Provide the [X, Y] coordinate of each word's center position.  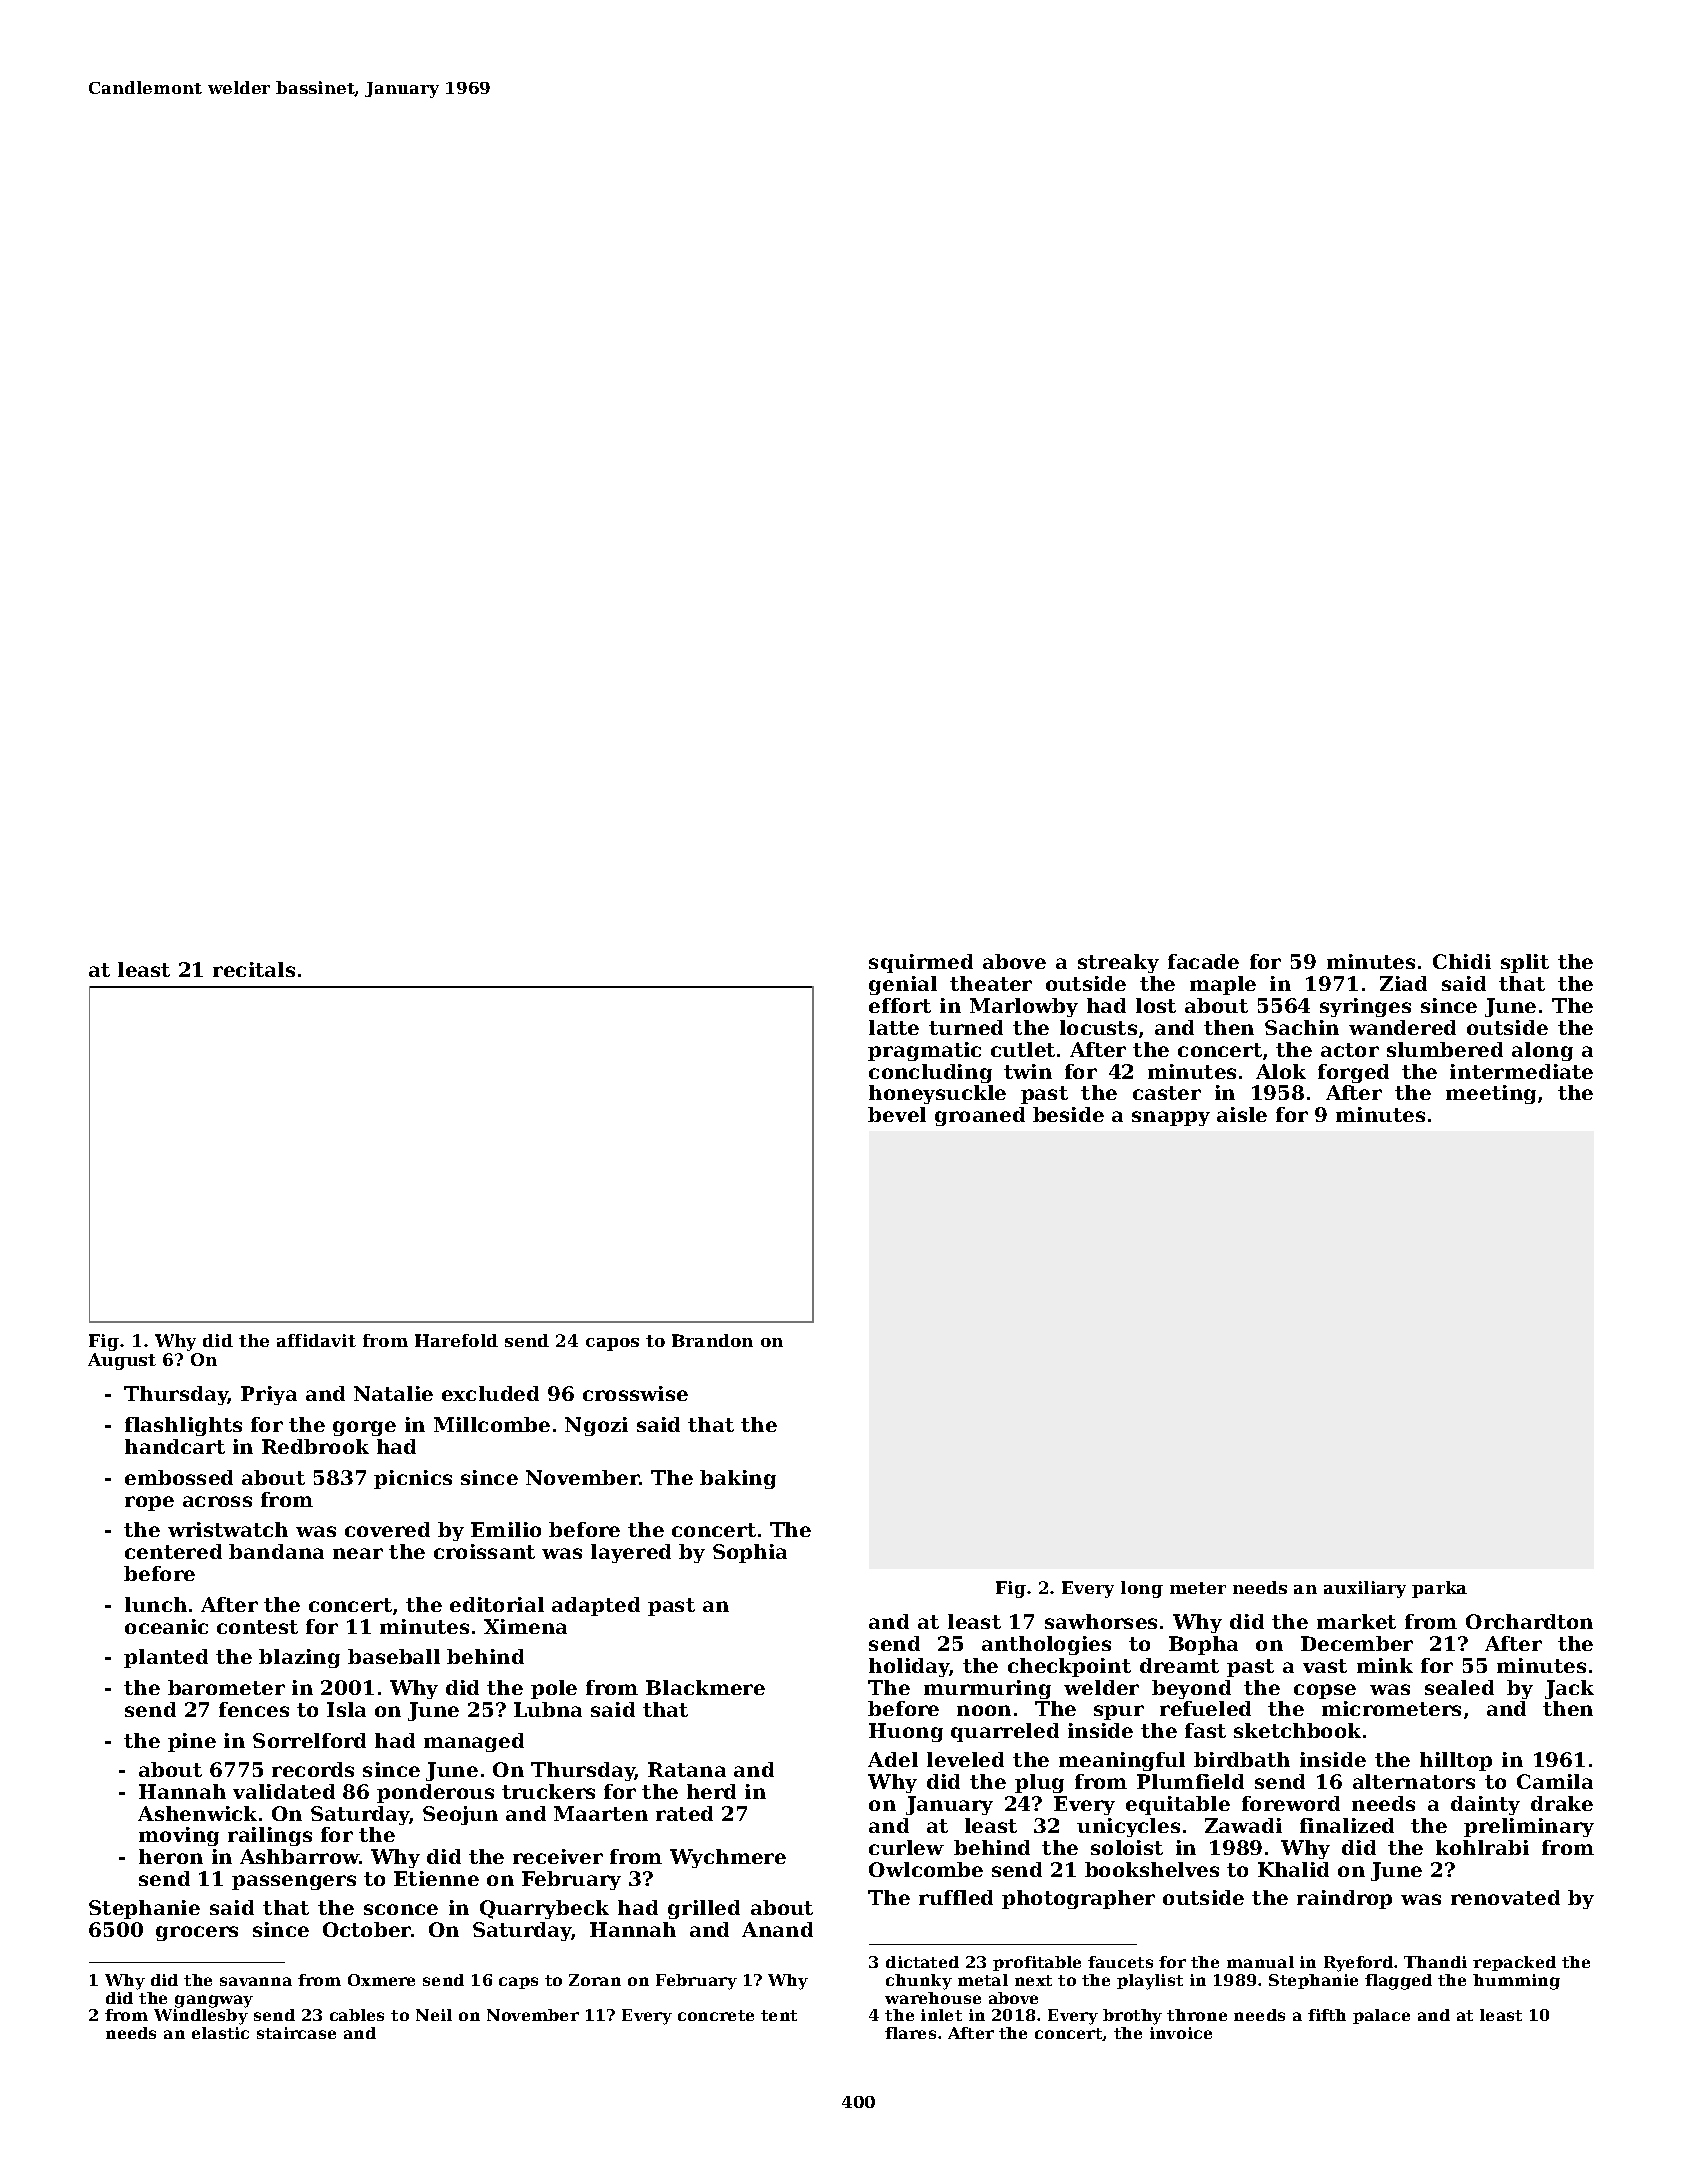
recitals [254, 969]
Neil [434, 2015]
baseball [394, 1656]
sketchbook [1297, 1730]
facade [1203, 961]
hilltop [1456, 1761]
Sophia [750, 1553]
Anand [777, 1929]
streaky [1118, 963]
